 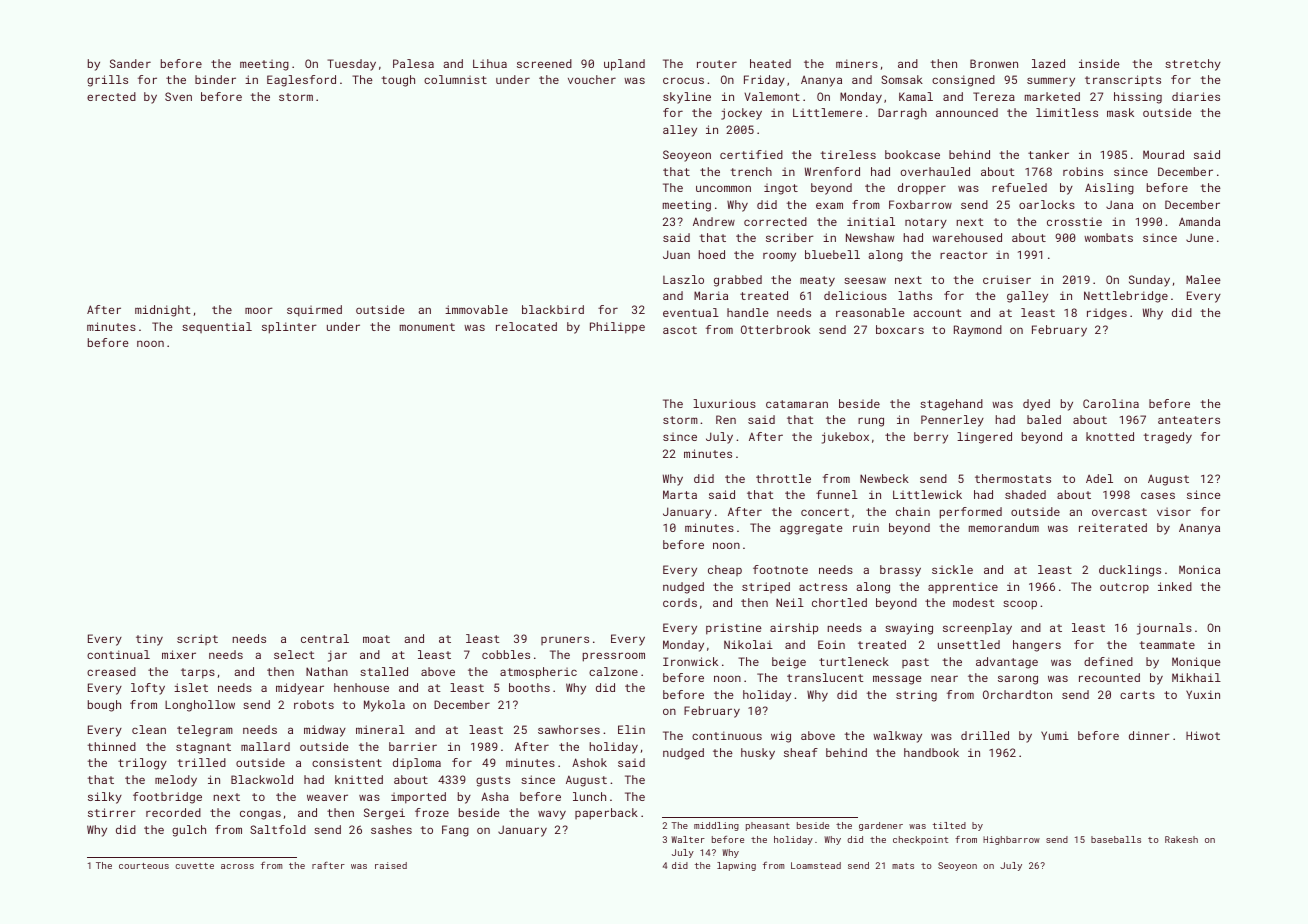 I want to click on sawhorses, so click(x=569, y=729).
